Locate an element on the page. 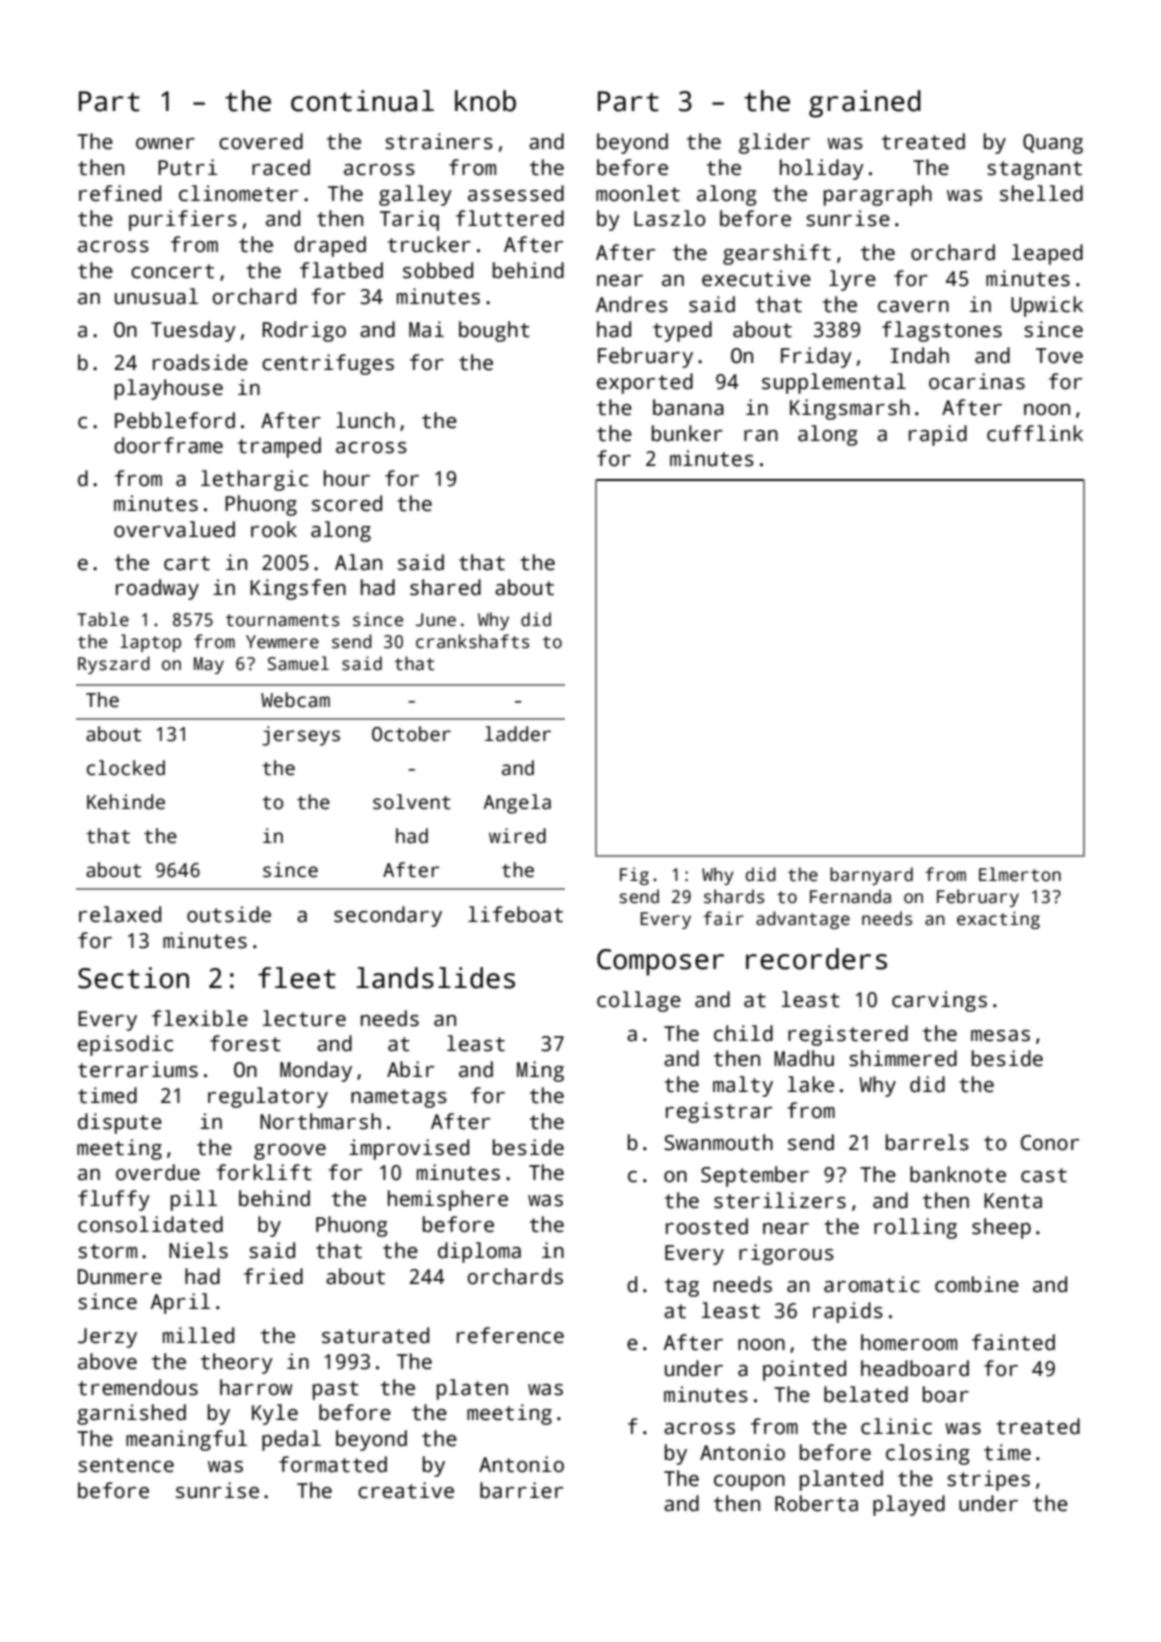  fleet is located at coordinates (297, 978).
